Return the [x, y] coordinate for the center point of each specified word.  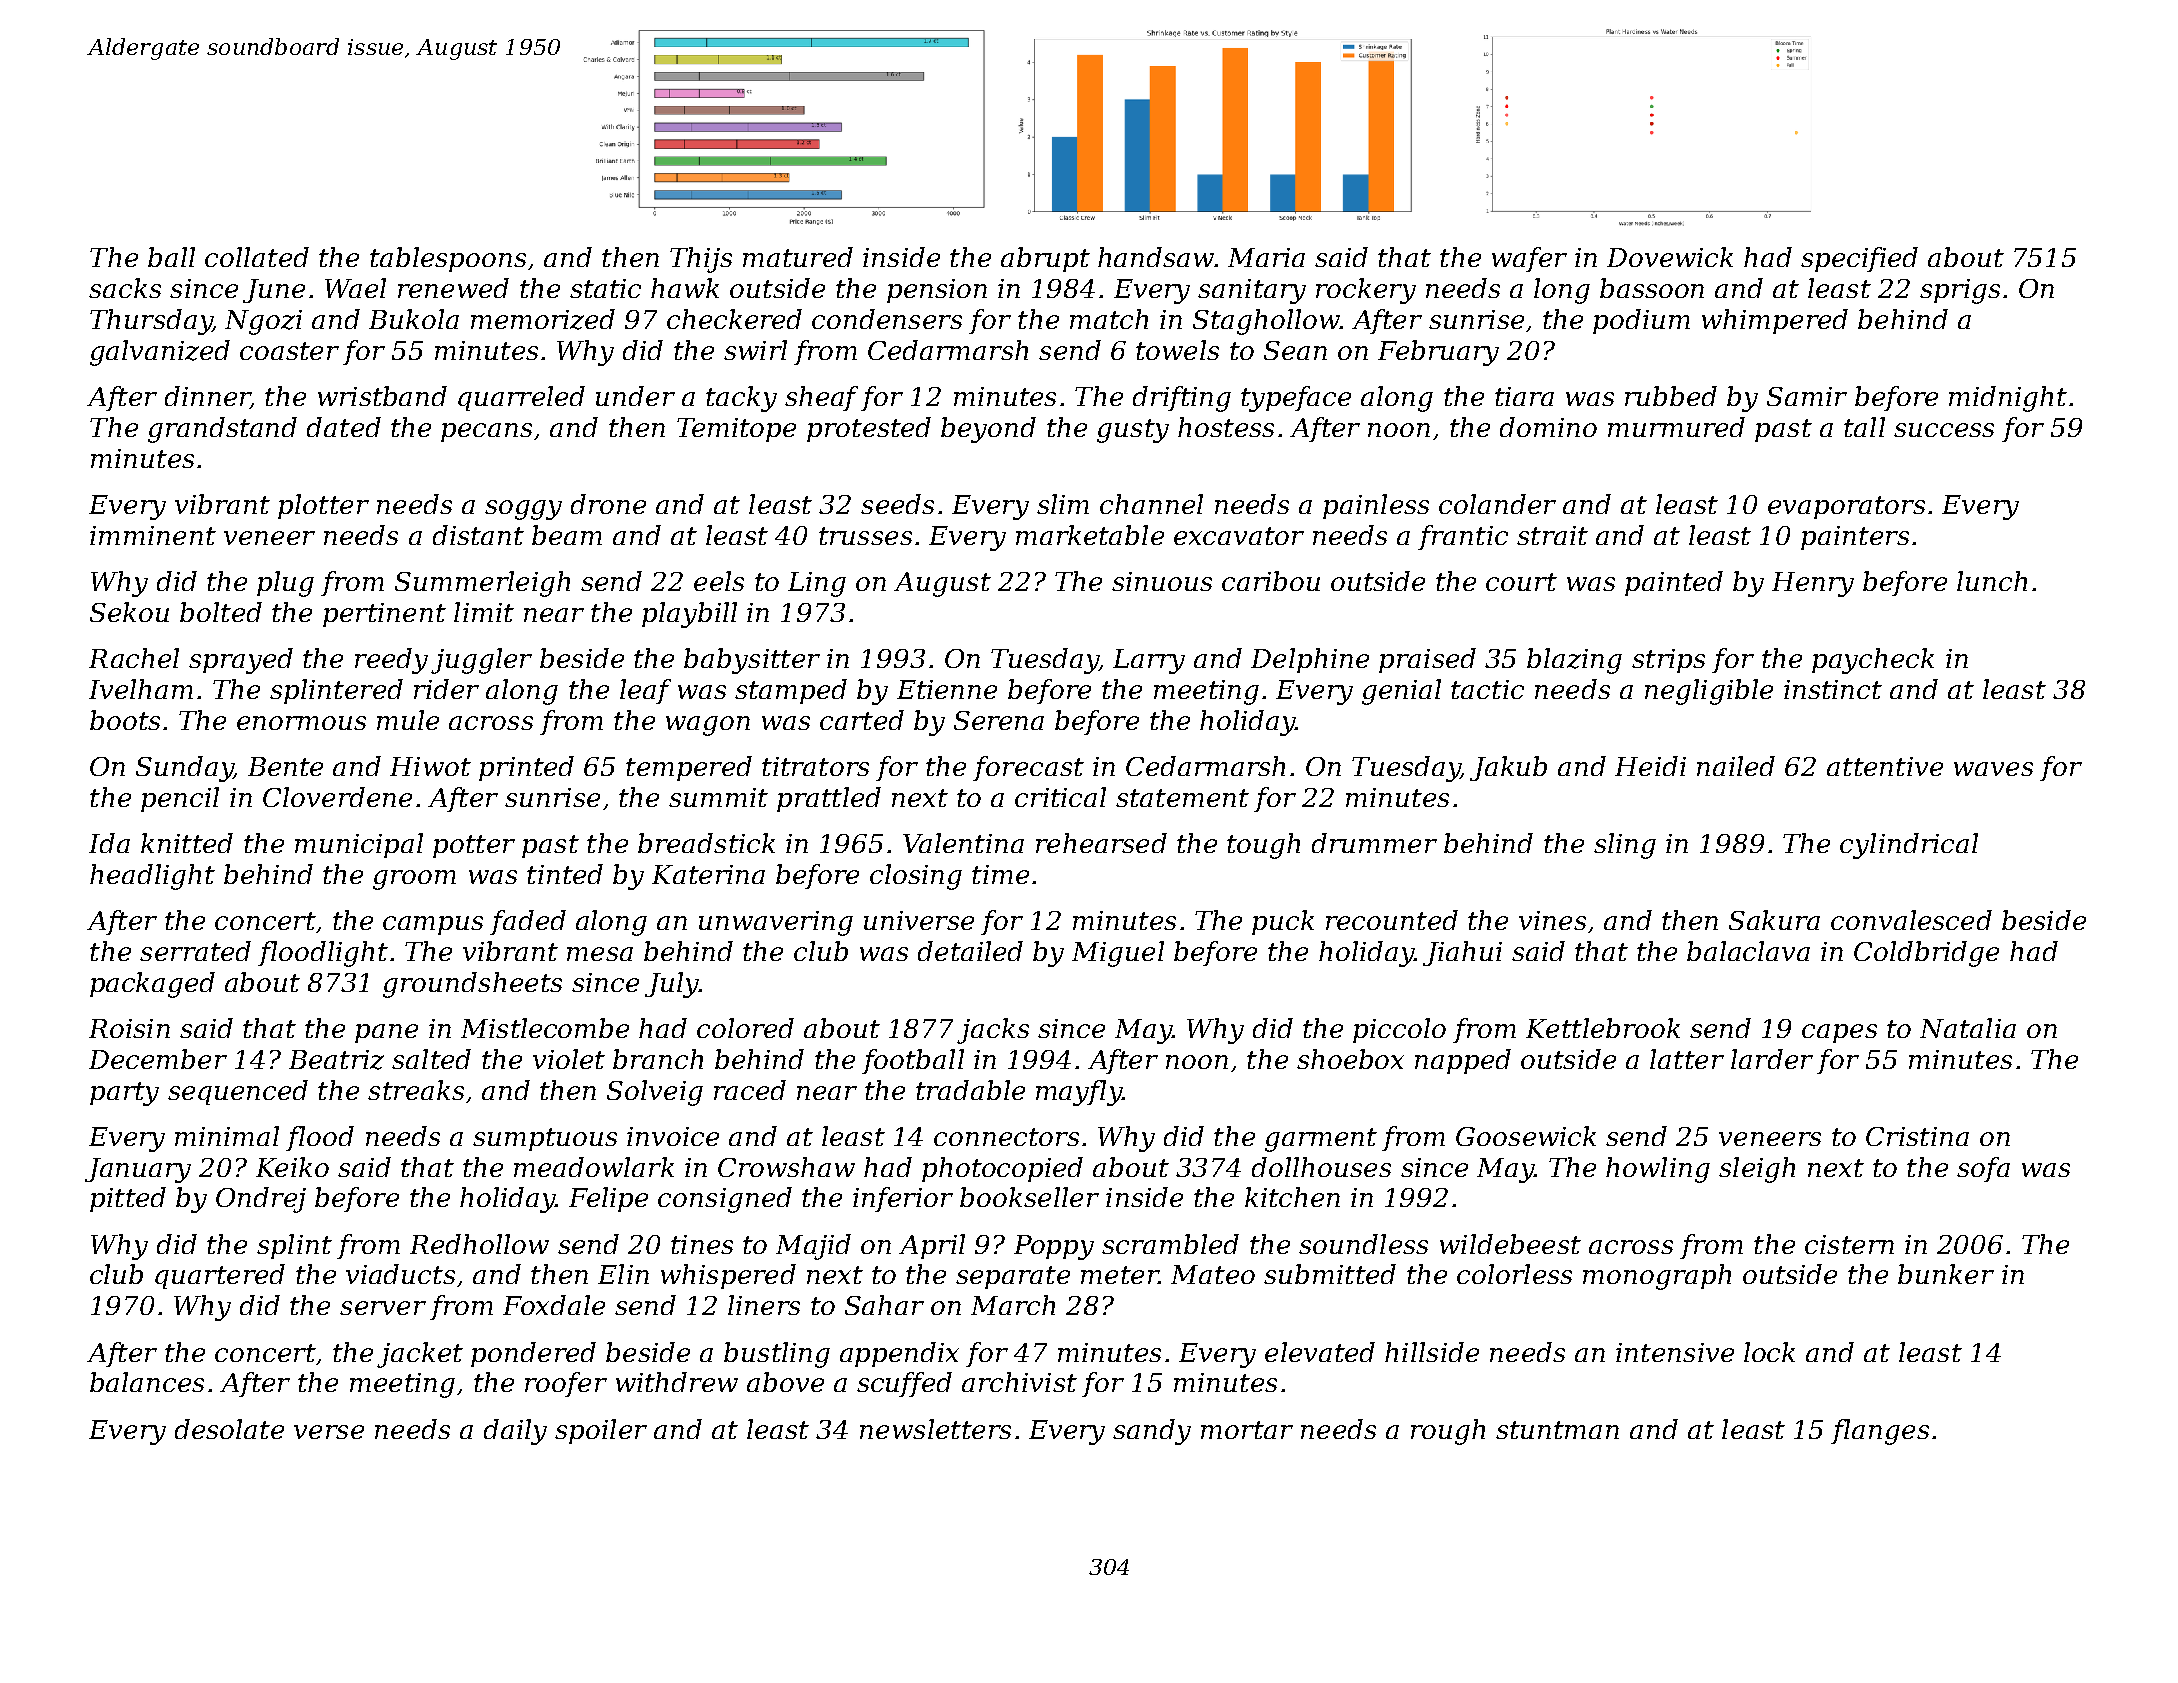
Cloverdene [337, 797]
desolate [229, 1429]
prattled [829, 799]
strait [1552, 535]
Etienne [947, 689]
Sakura [1774, 920]
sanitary [1252, 291]
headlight [152, 877]
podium [1641, 321]
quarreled [521, 398]
